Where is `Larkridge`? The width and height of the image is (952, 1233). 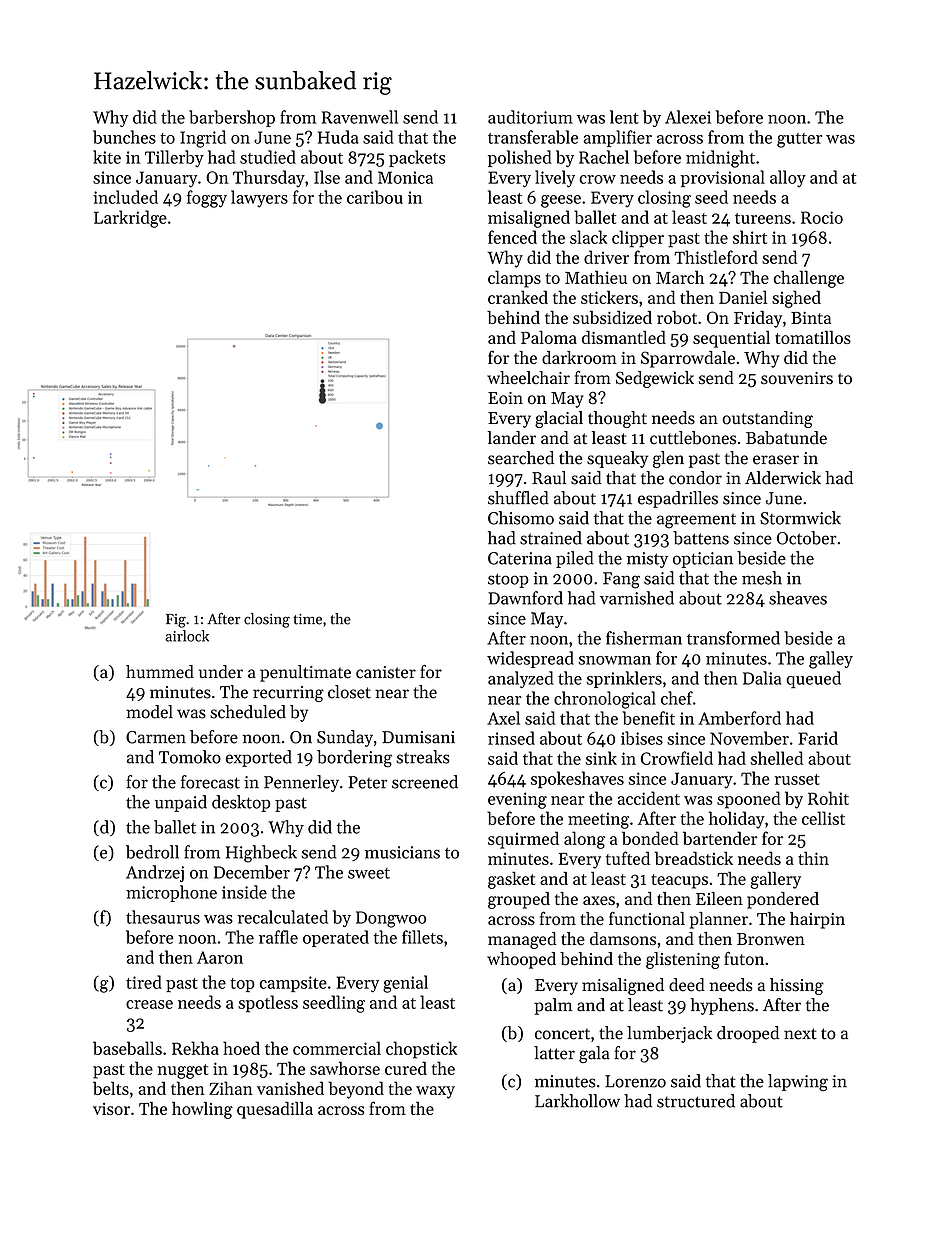 Larkridge is located at coordinates (130, 219).
